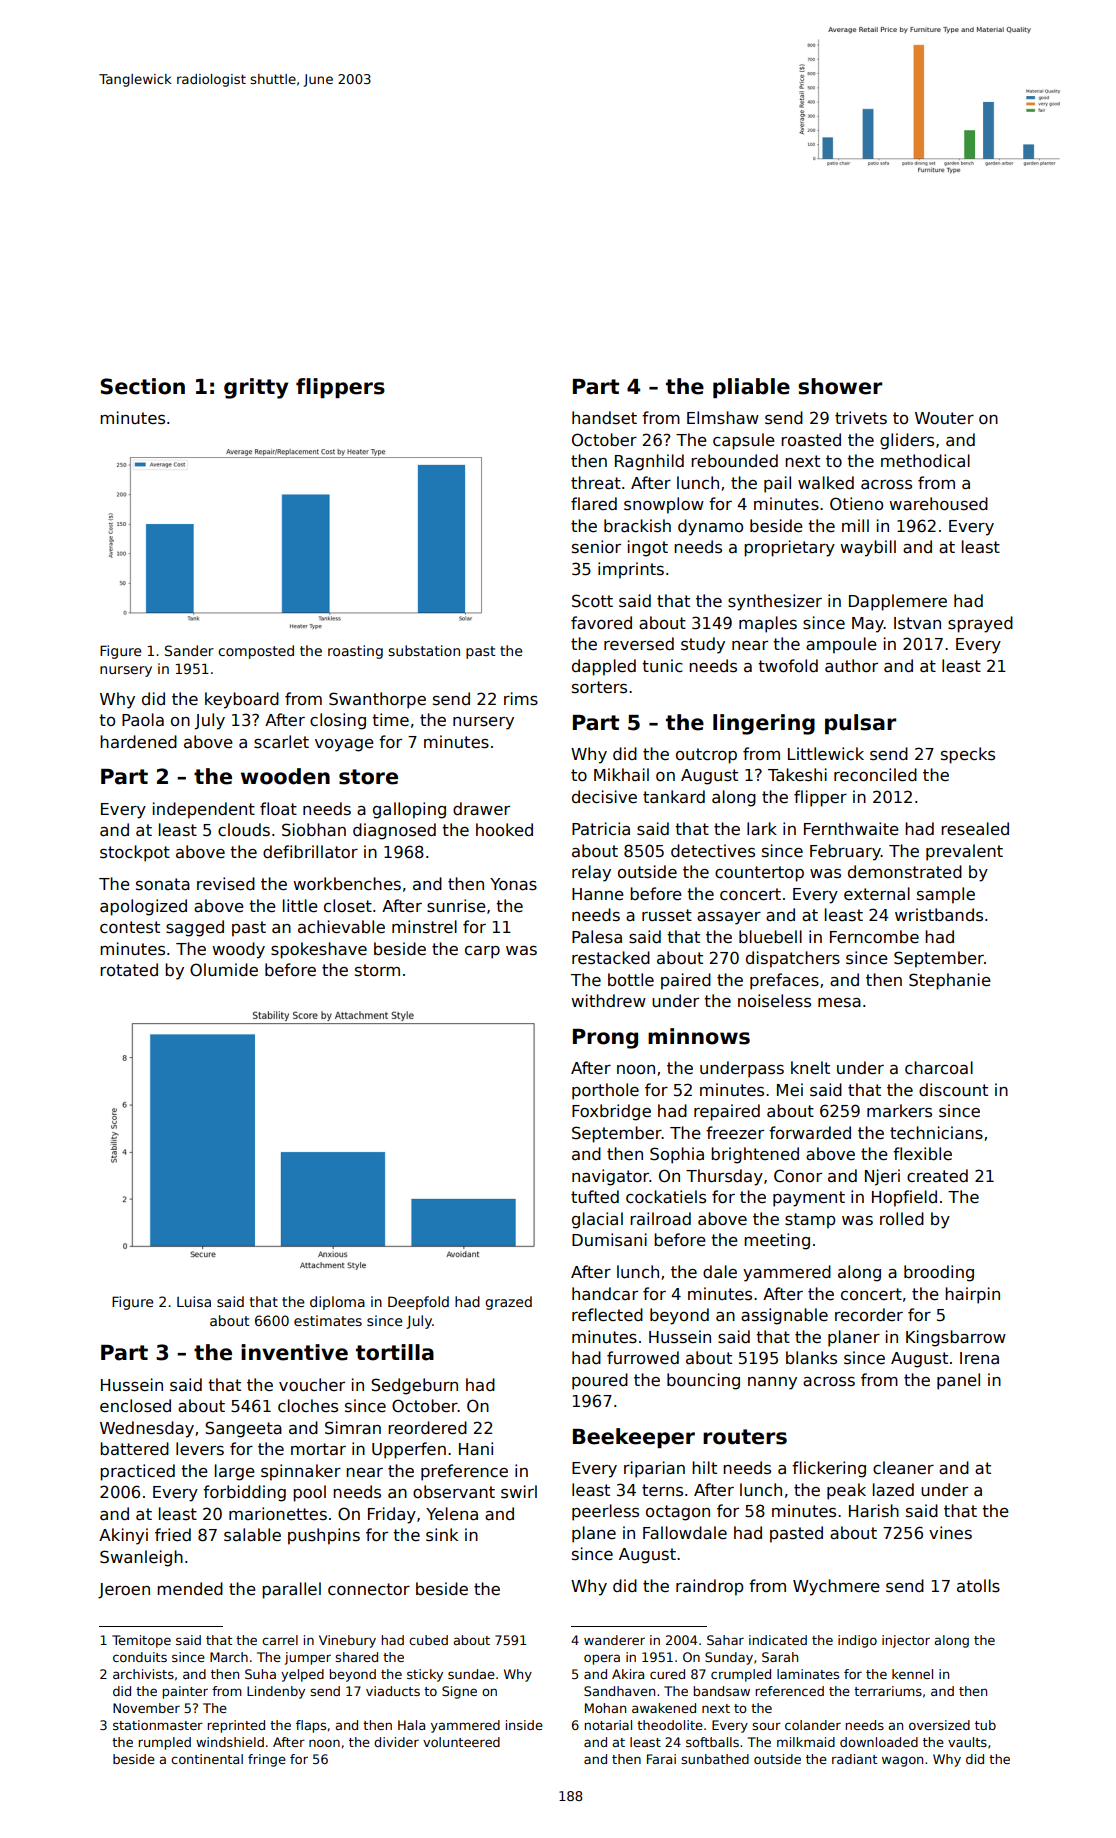 This screenshot has height=1838, width=1116. Describe the element at coordinates (409, 810) in the screenshot. I see `galloping` at that location.
